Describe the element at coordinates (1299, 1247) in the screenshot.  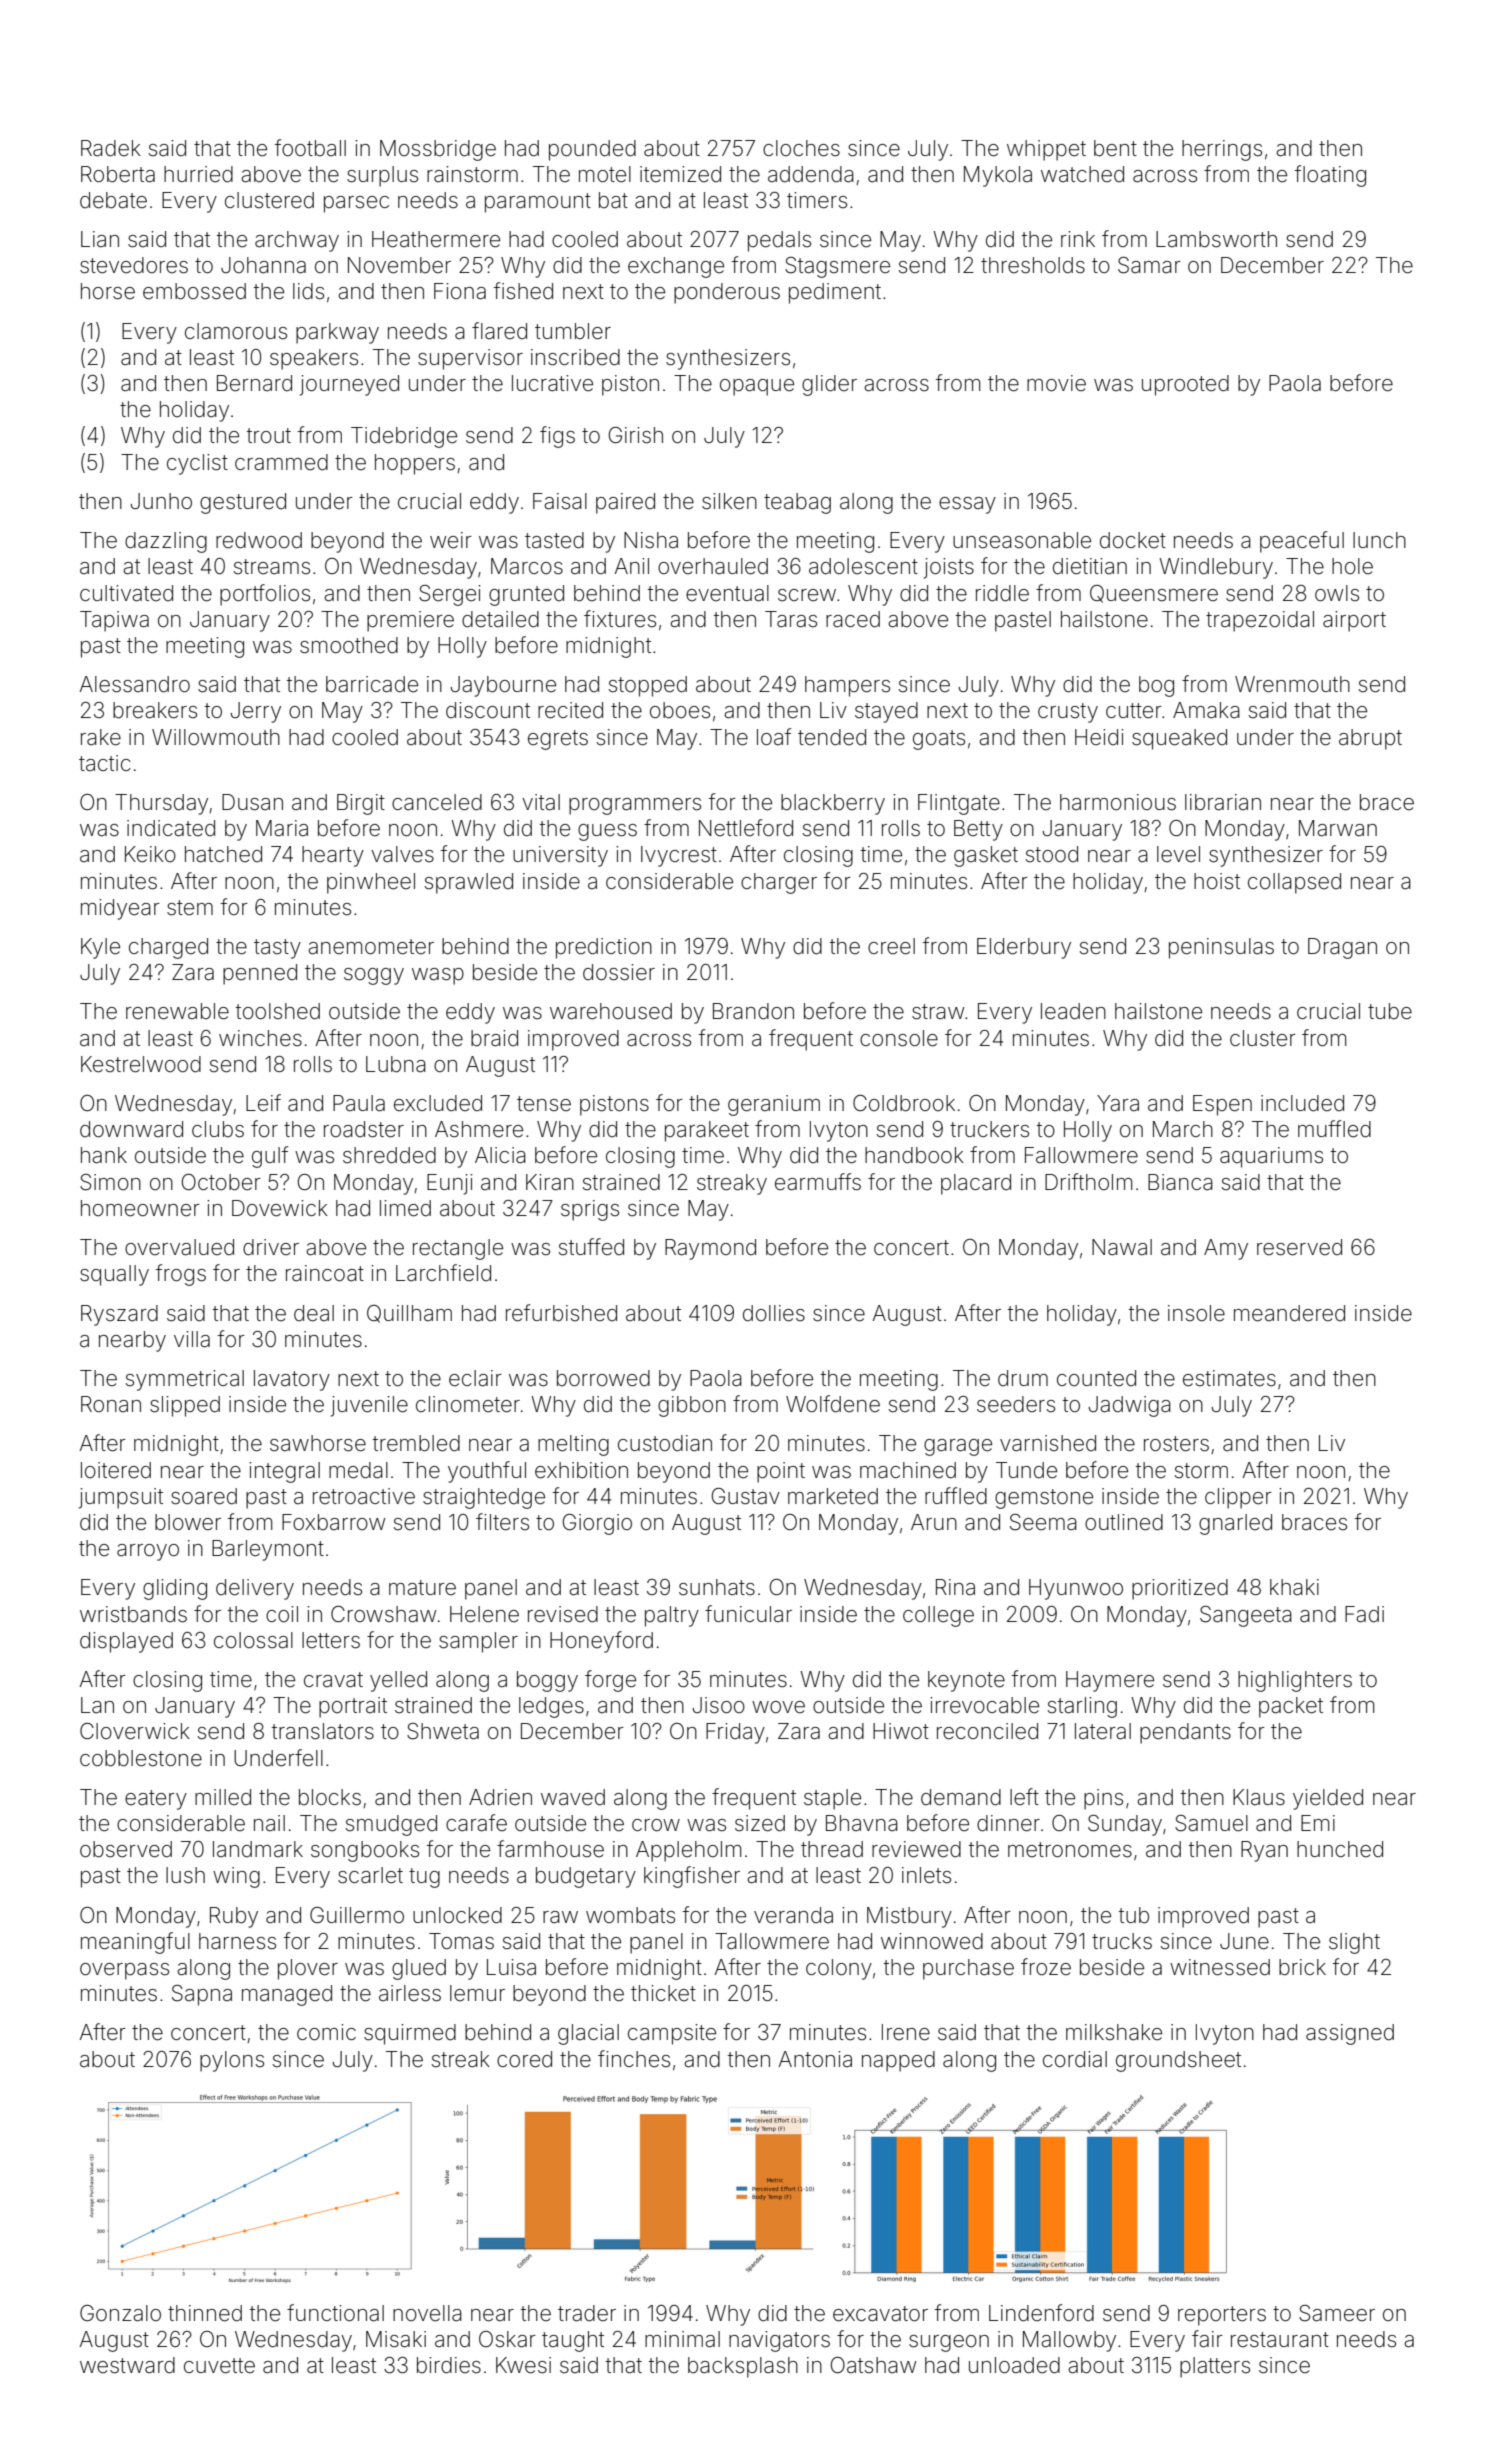
I see `reserved` at that location.
